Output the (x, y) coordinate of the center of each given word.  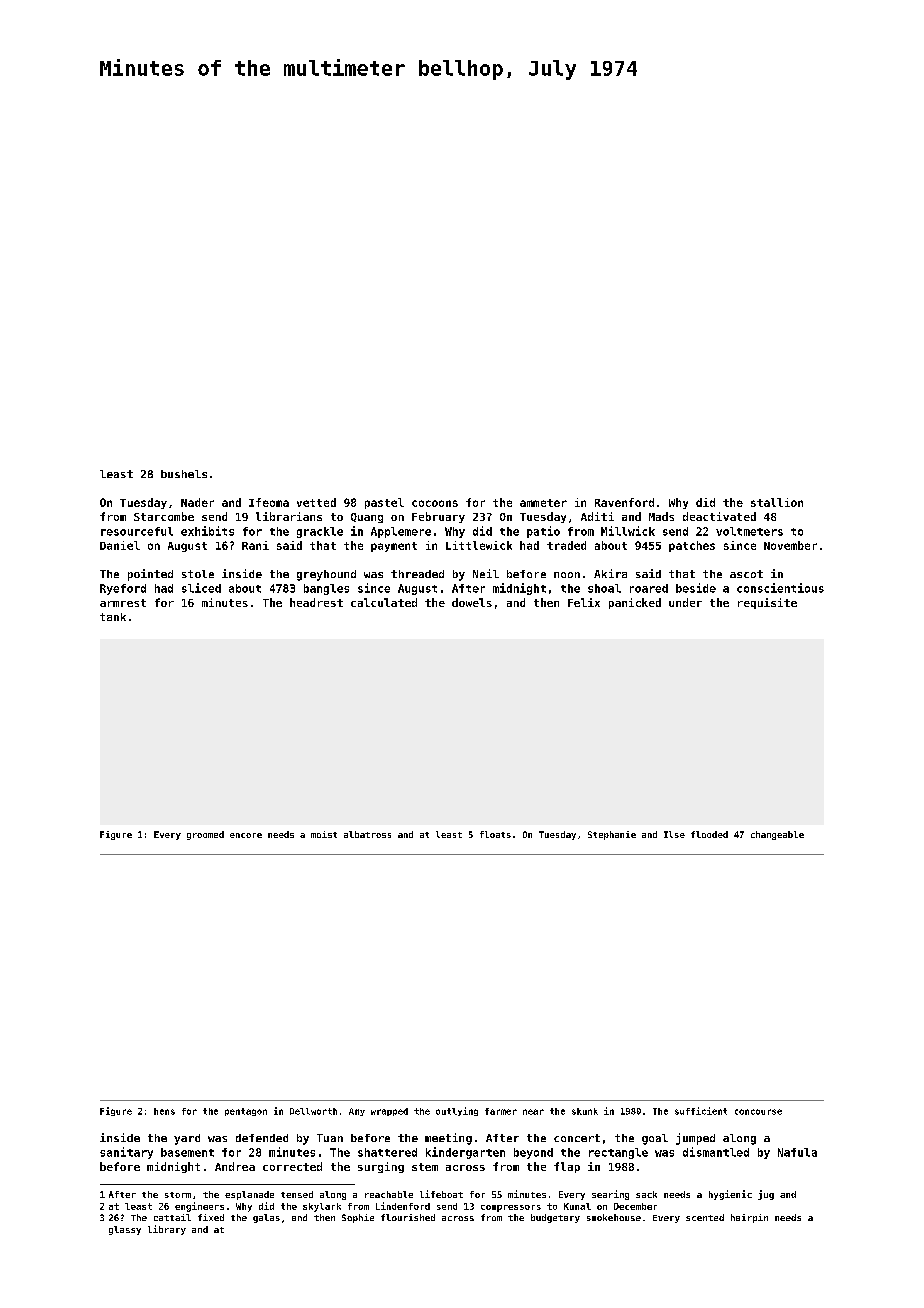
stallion (777, 502)
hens (164, 1111)
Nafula (797, 1152)
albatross (367, 834)
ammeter (543, 503)
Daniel (120, 545)
